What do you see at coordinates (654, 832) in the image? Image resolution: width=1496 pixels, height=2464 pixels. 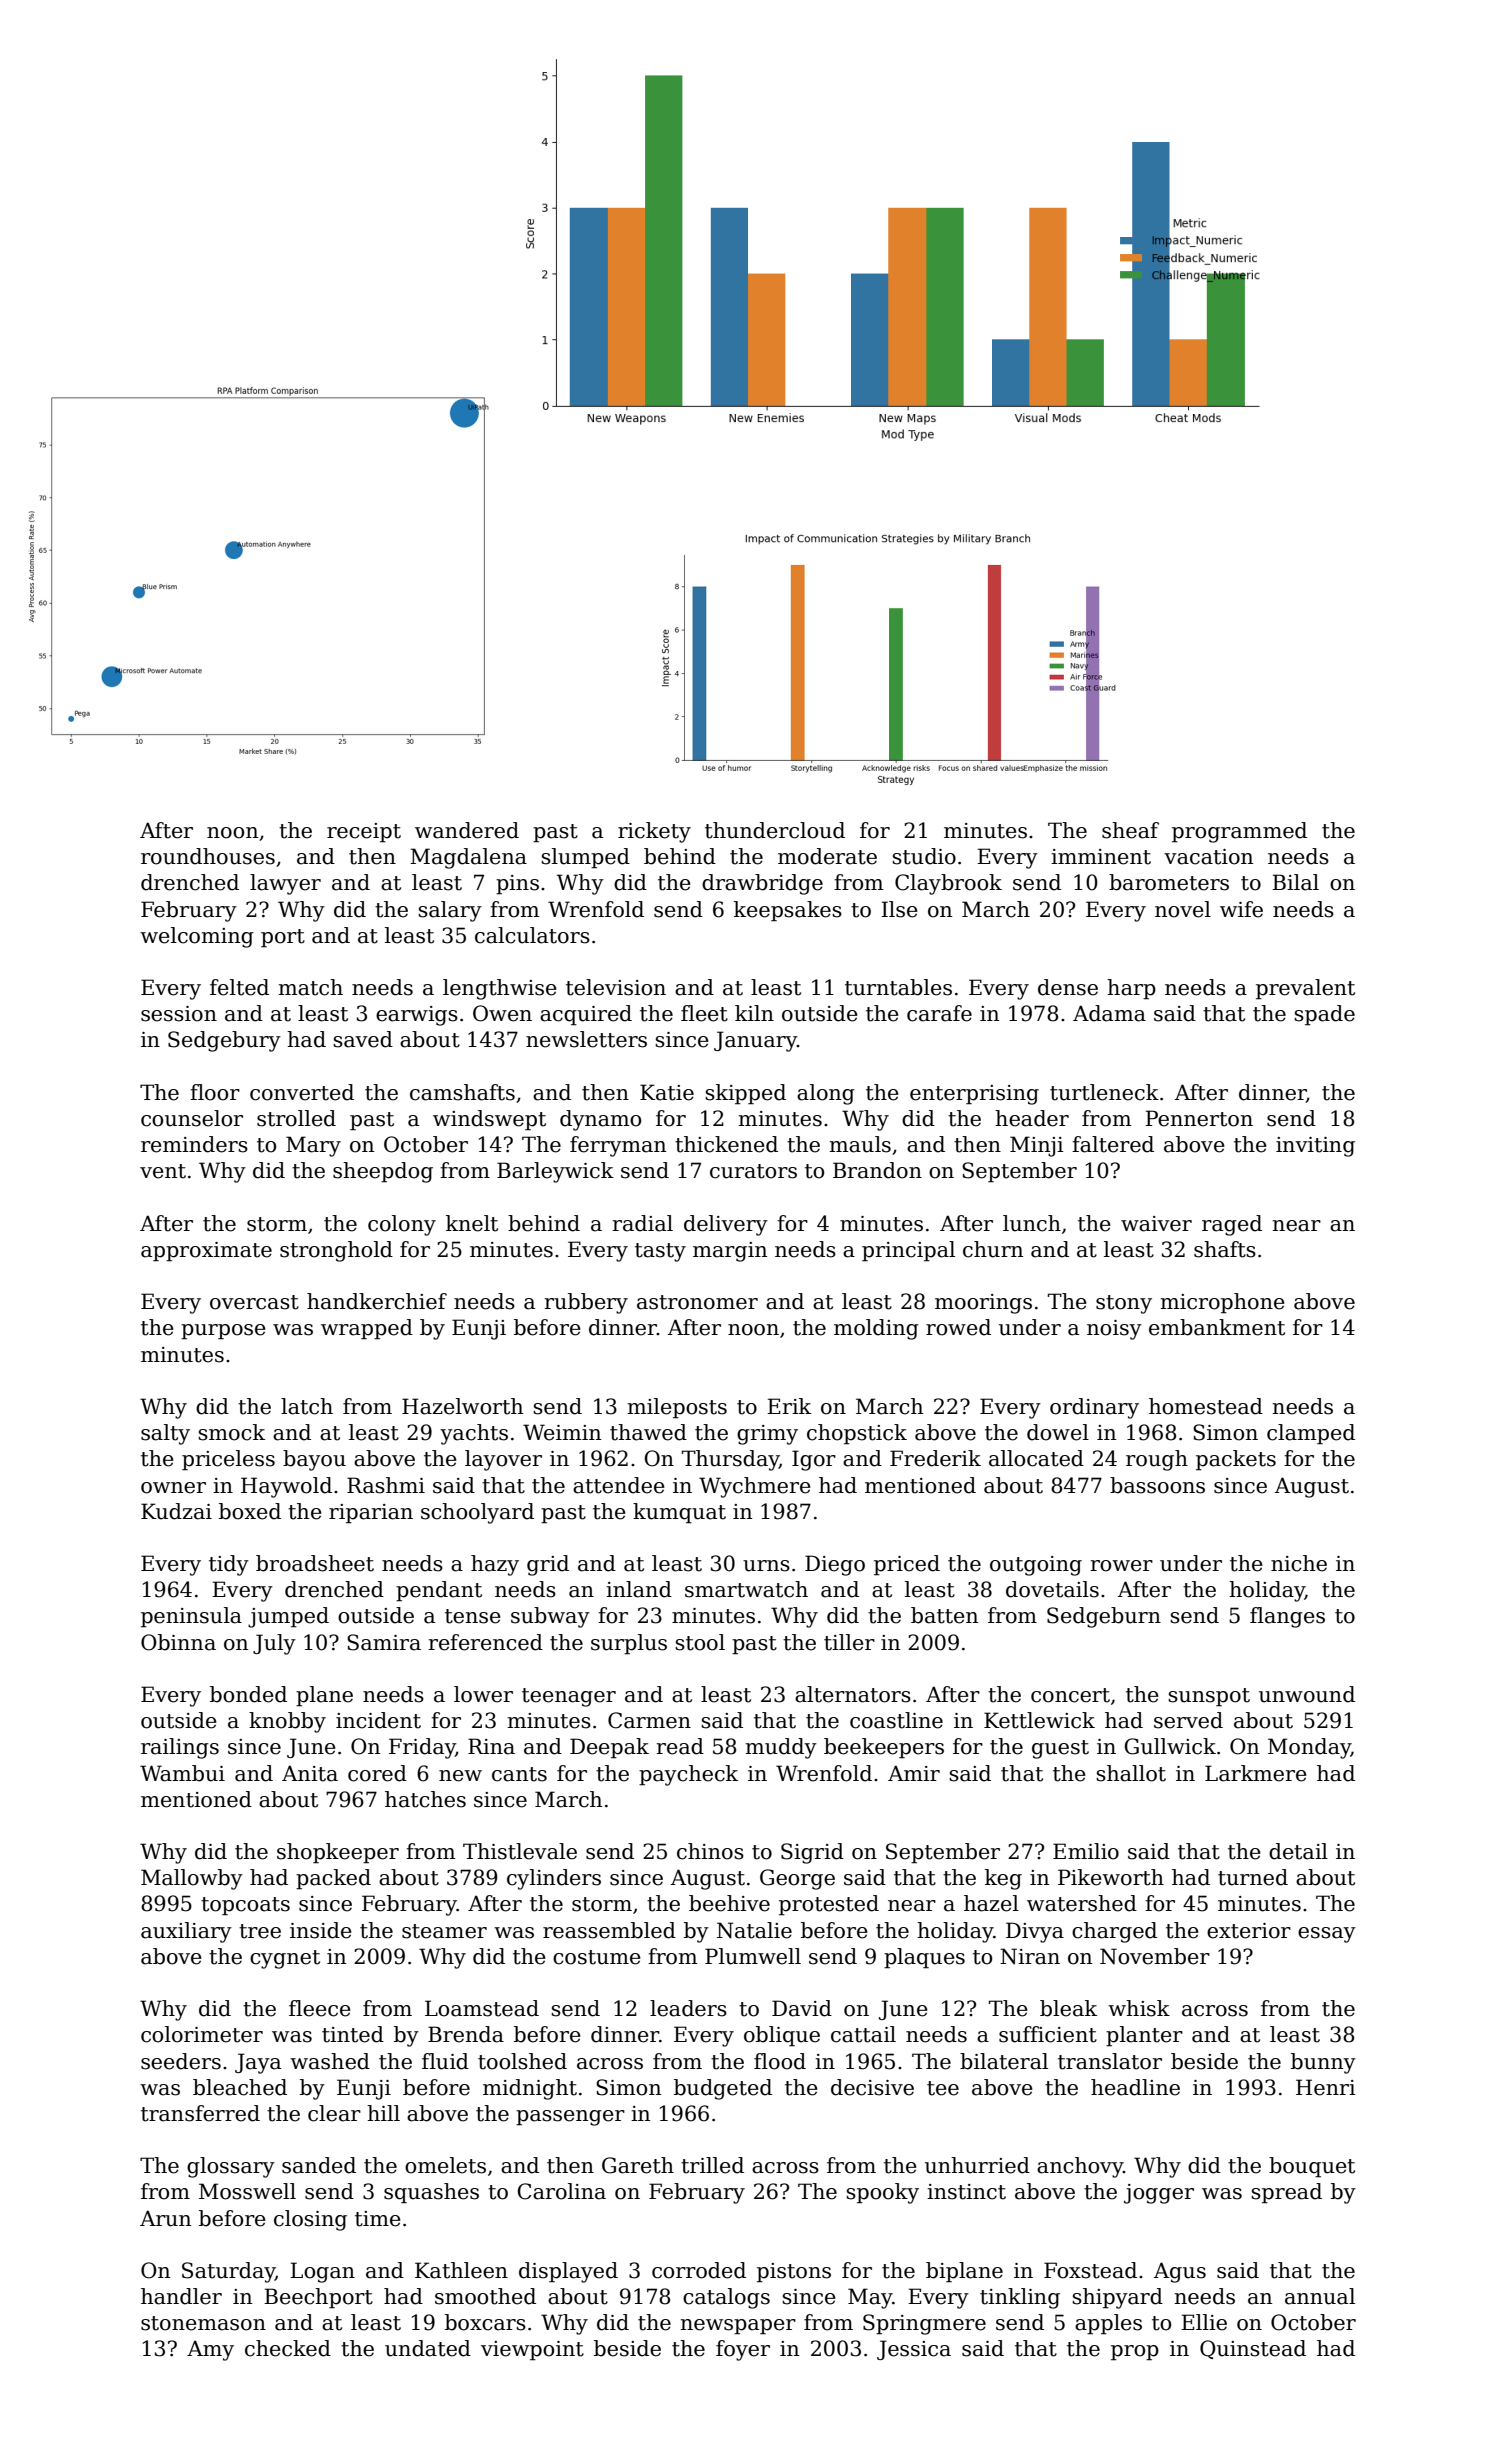 I see `rickety` at bounding box center [654, 832].
